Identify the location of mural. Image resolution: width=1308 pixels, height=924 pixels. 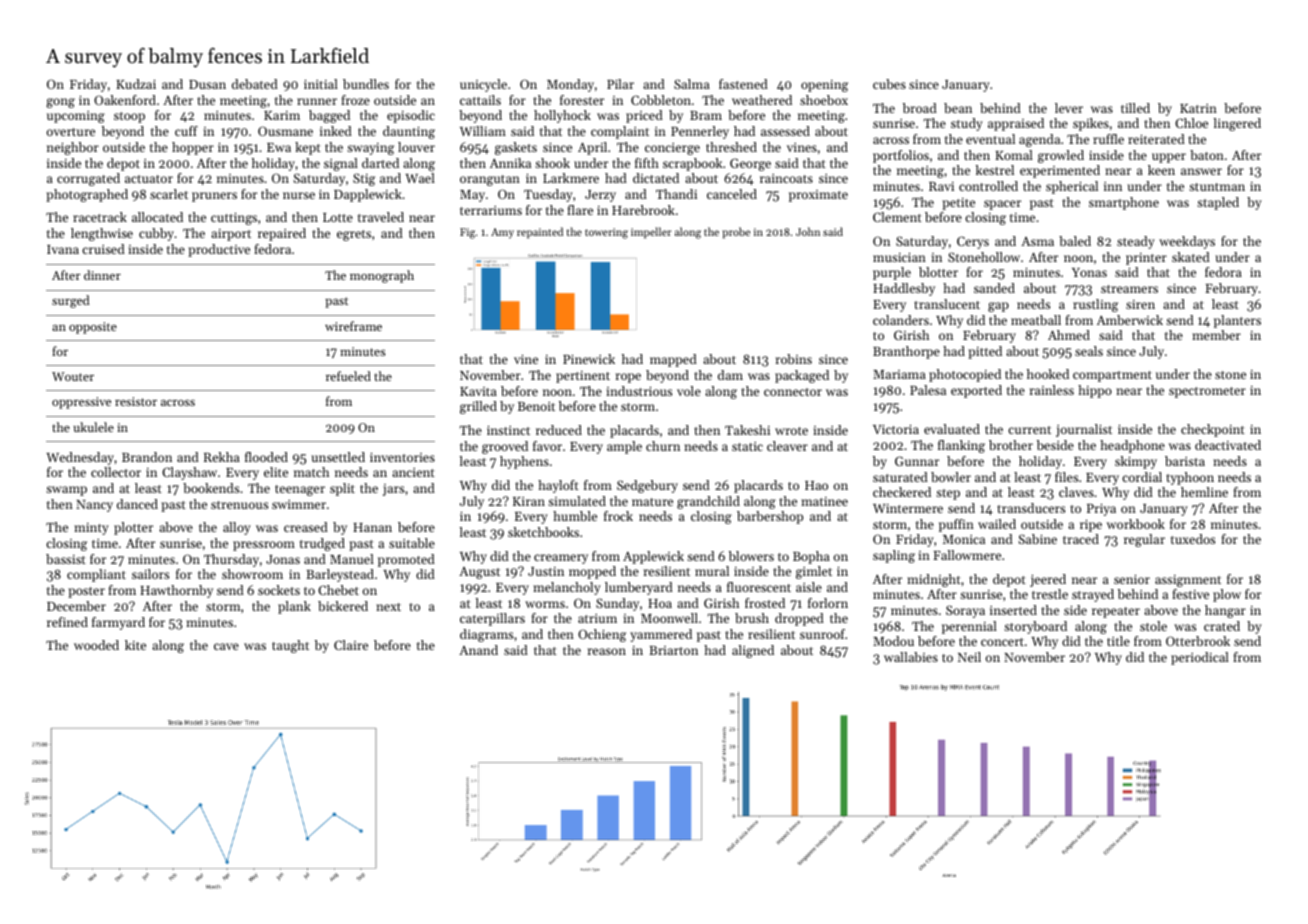
(712, 571).
